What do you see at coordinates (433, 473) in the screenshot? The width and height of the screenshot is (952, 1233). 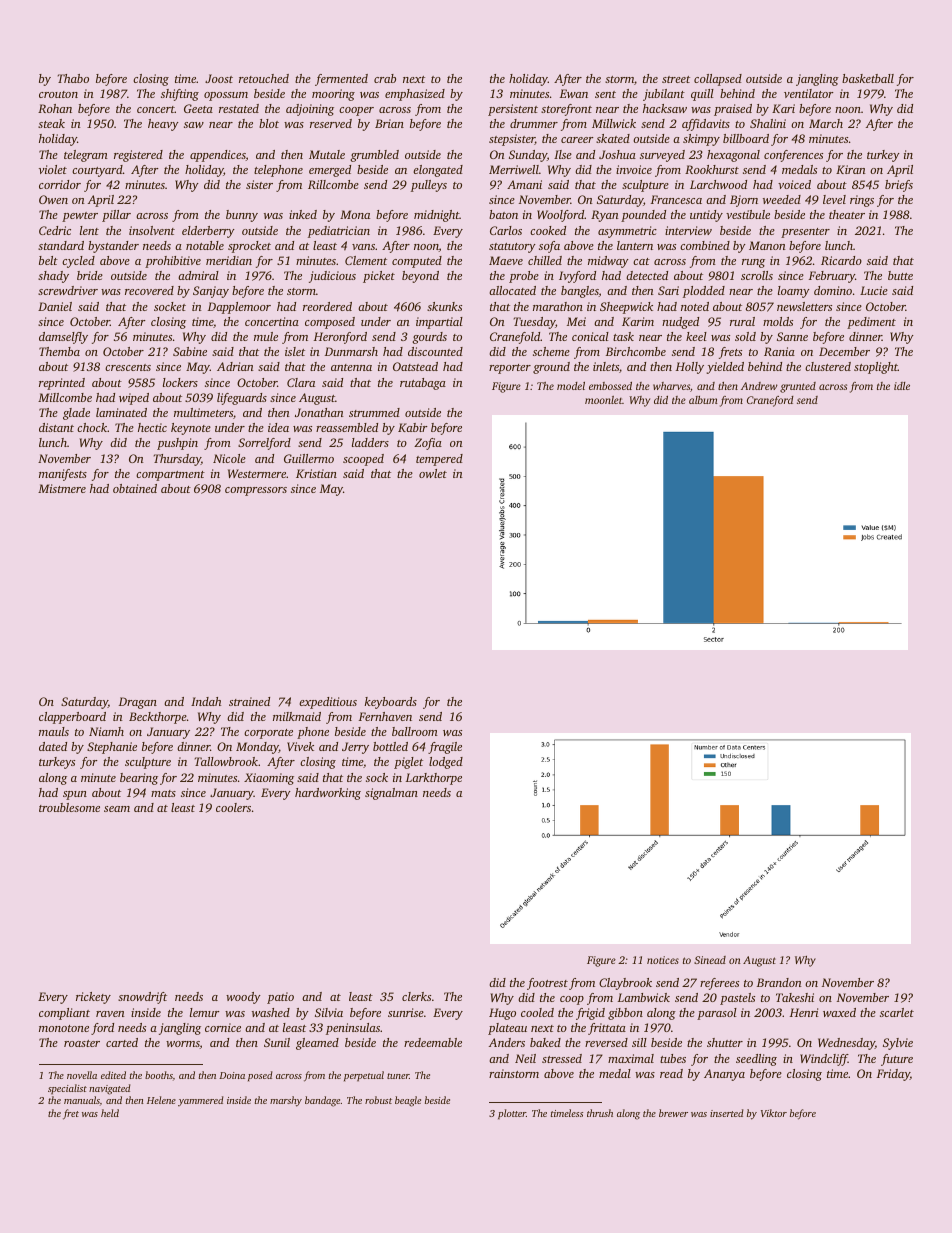 I see `owlet` at bounding box center [433, 473].
